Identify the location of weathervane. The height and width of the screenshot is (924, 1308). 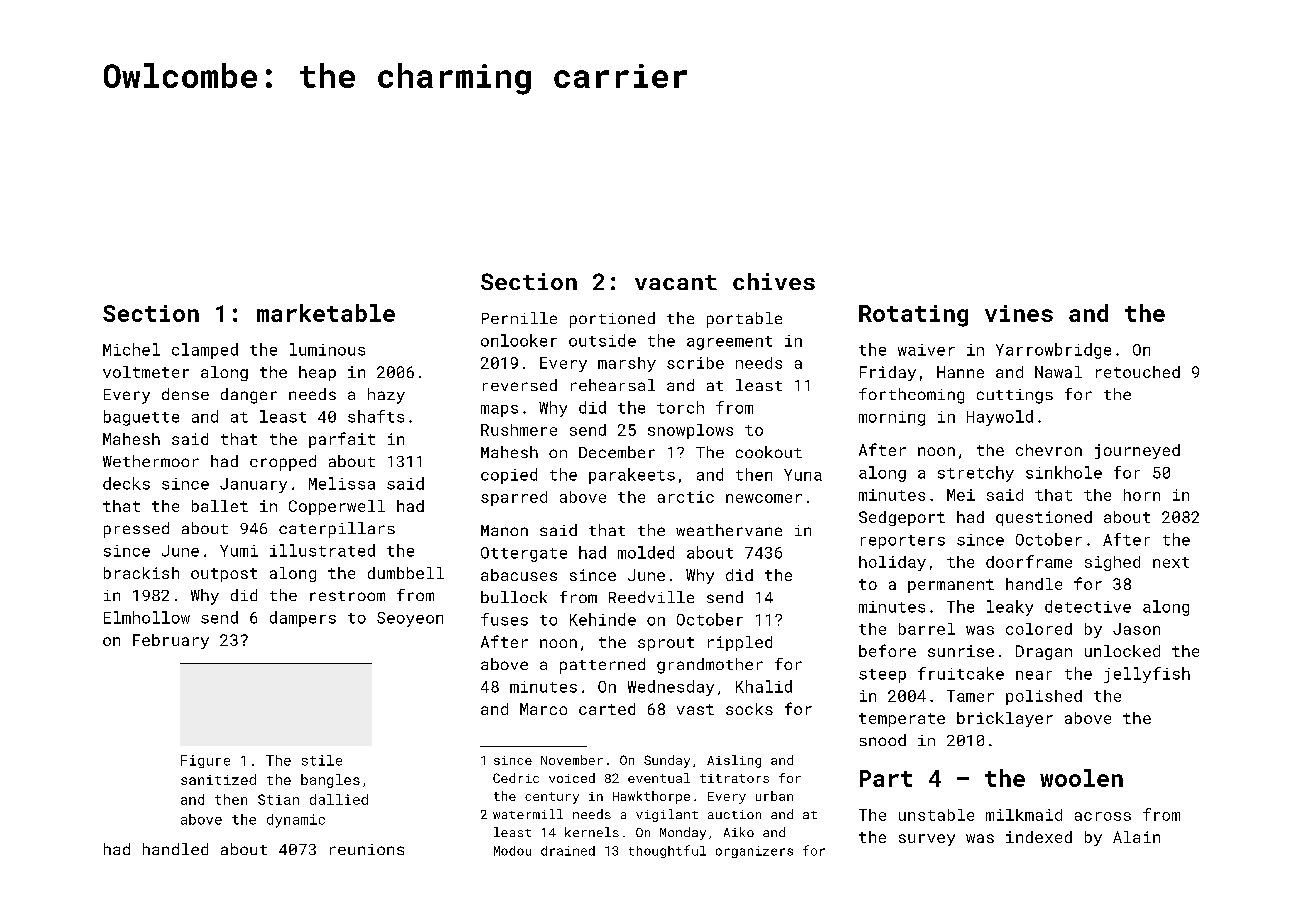
(729, 530).
